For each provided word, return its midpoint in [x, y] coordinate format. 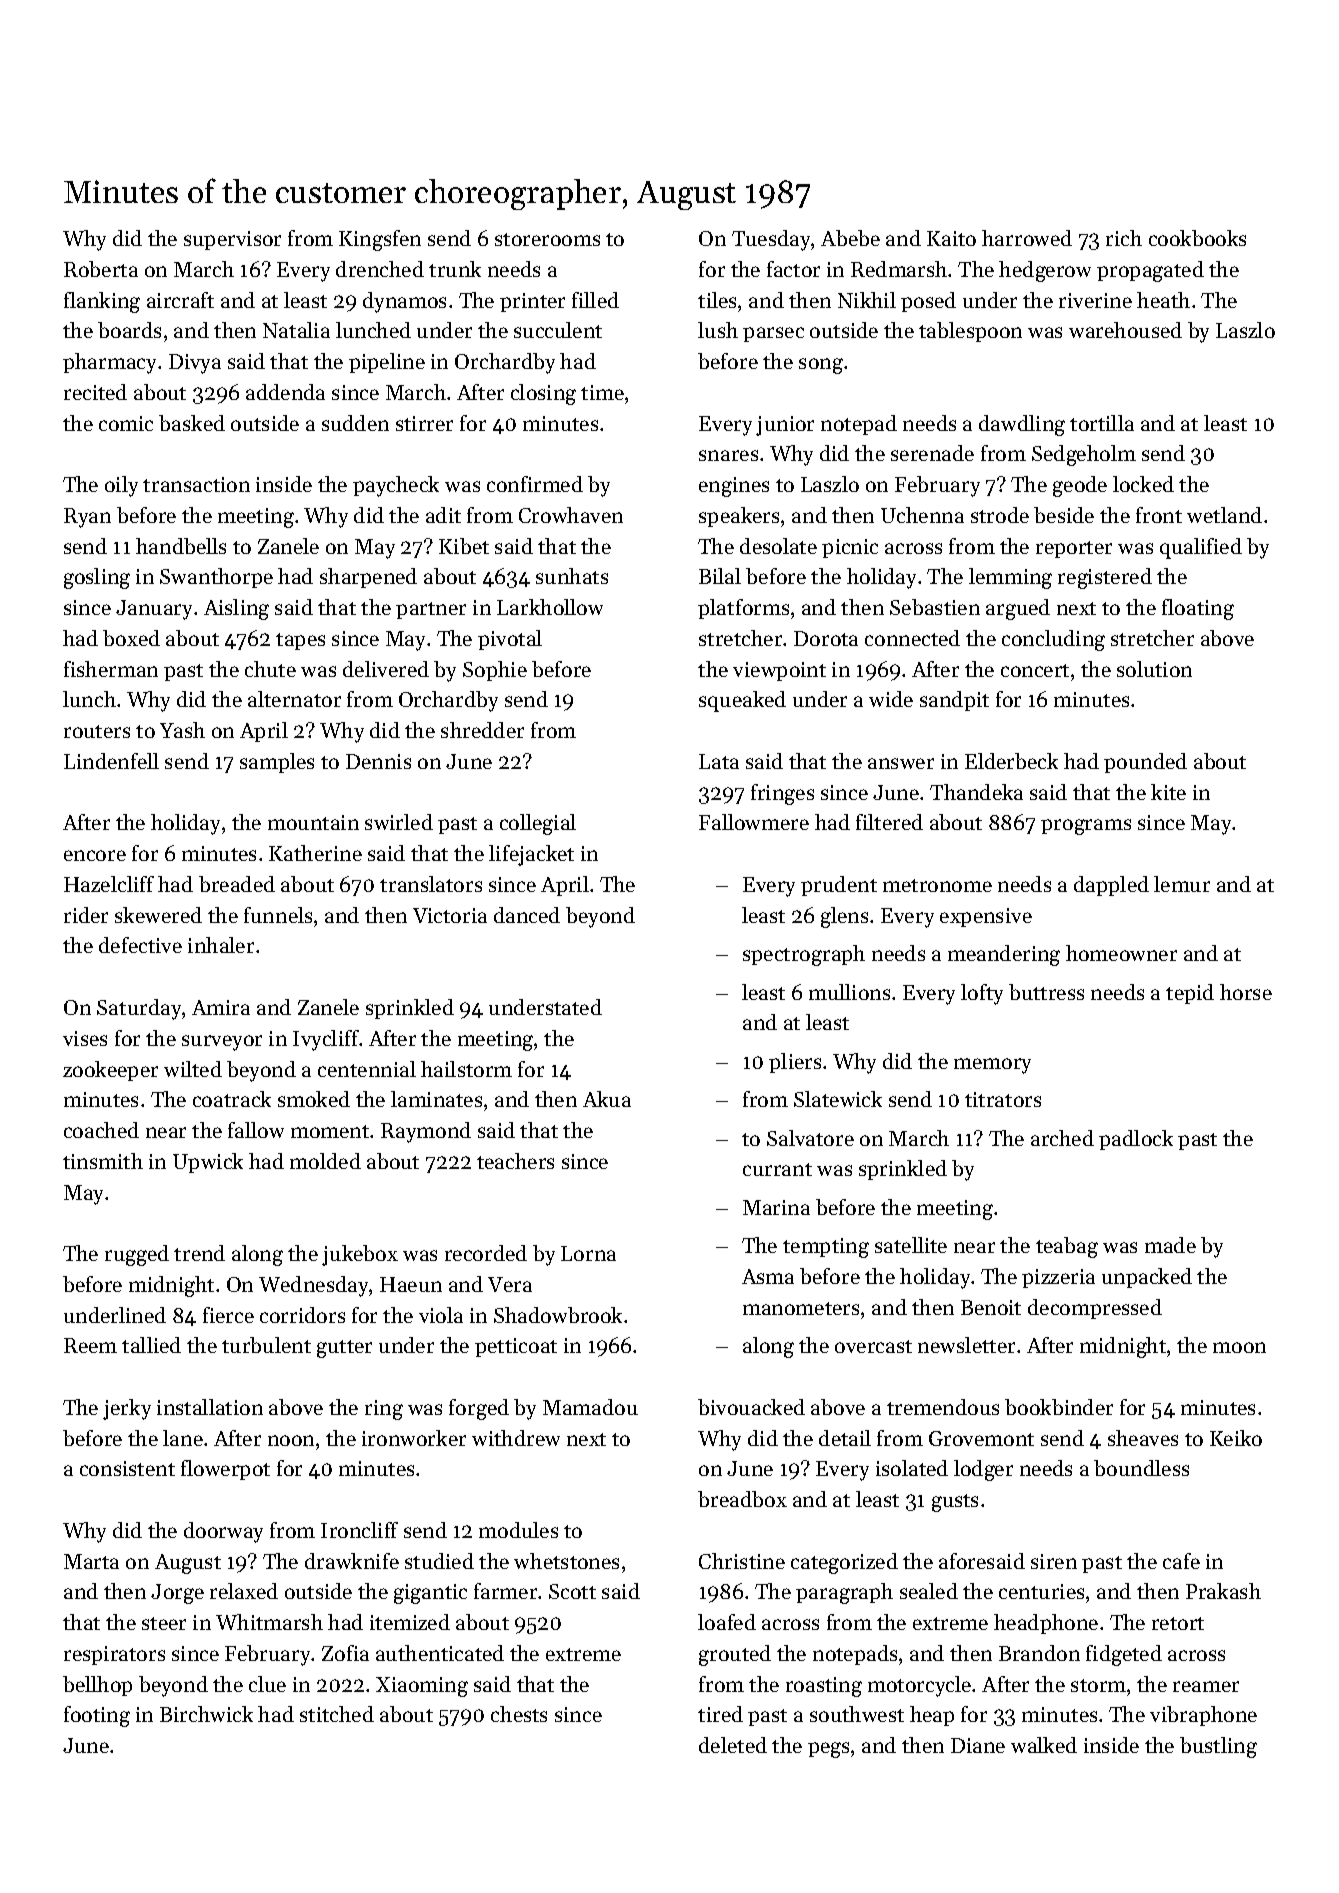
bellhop [97, 1686]
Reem [90, 1345]
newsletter [966, 1345]
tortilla [1102, 423]
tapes [300, 641]
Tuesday [772, 240]
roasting [824, 1687]
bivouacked [751, 1407]
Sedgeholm [1084, 455]
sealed [929, 1591]
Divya [195, 364]
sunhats [572, 576]
